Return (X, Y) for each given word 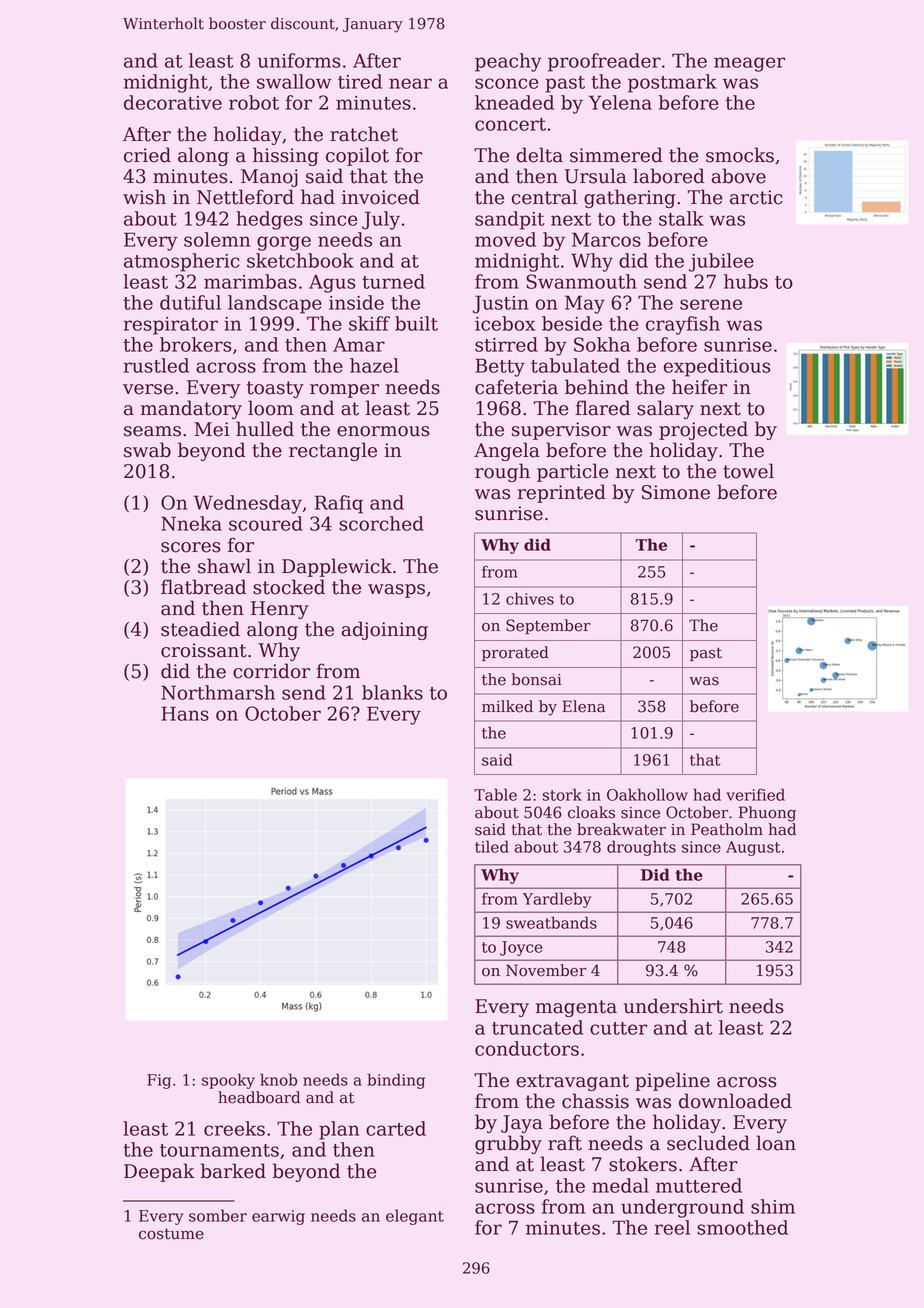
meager (749, 64)
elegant (415, 1217)
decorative (173, 102)
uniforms (299, 60)
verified (755, 794)
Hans (185, 713)
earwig (278, 1217)
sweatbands (551, 922)
